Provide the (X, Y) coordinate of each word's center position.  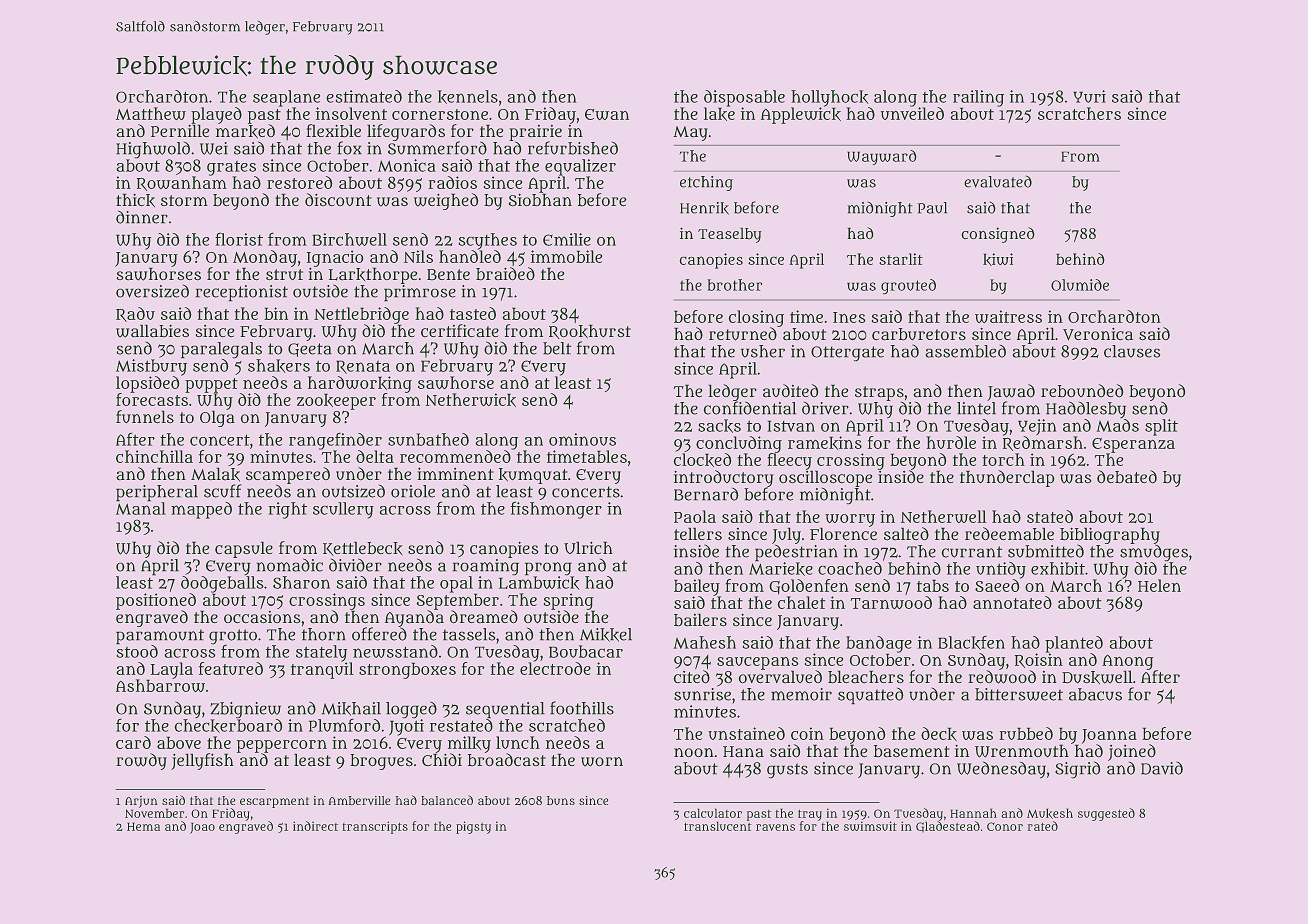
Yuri (1089, 96)
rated (1042, 826)
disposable (744, 98)
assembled (965, 351)
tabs (933, 585)
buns (561, 800)
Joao (202, 828)
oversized (152, 291)
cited (691, 677)
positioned (156, 601)
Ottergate (847, 354)
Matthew (151, 113)
